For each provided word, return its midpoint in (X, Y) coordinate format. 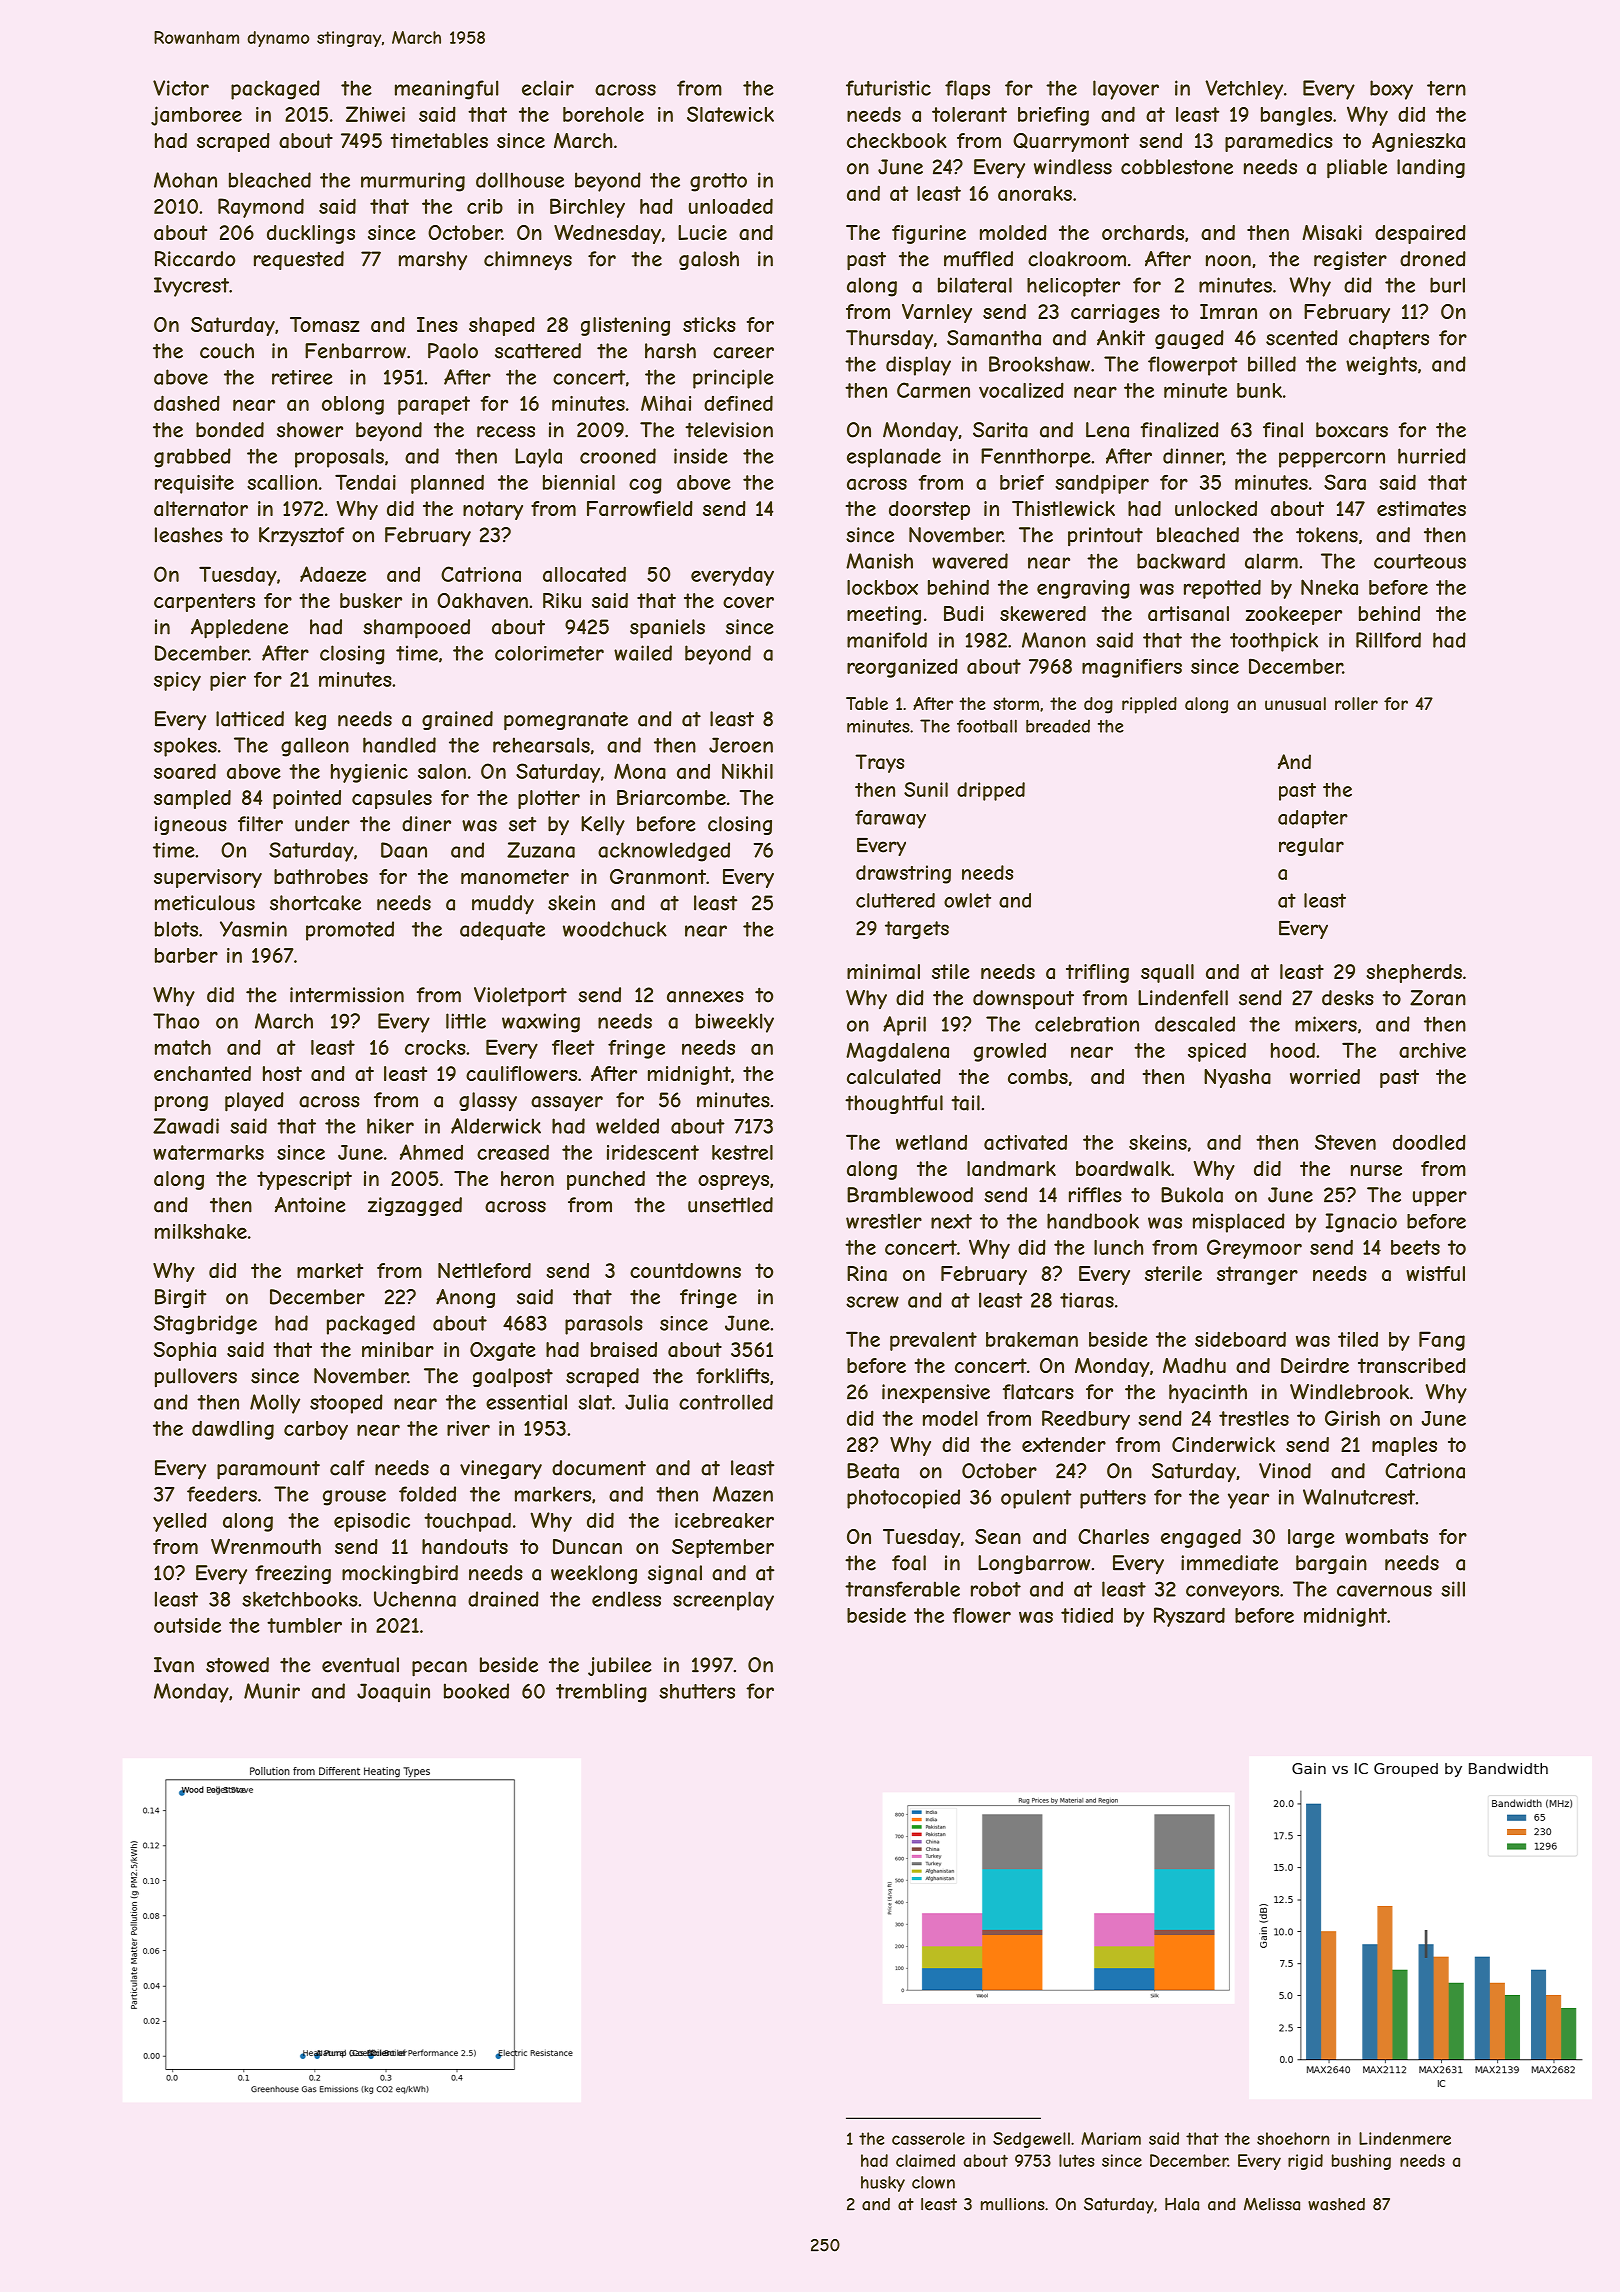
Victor (181, 88)
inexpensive (936, 1393)
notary (493, 510)
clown (933, 2182)
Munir (272, 1691)
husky (883, 2184)
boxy (1391, 90)
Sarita (1000, 430)
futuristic (888, 88)
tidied (1087, 1615)
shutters (697, 1691)
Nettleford (484, 1270)
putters (1113, 1499)
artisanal (1188, 614)
